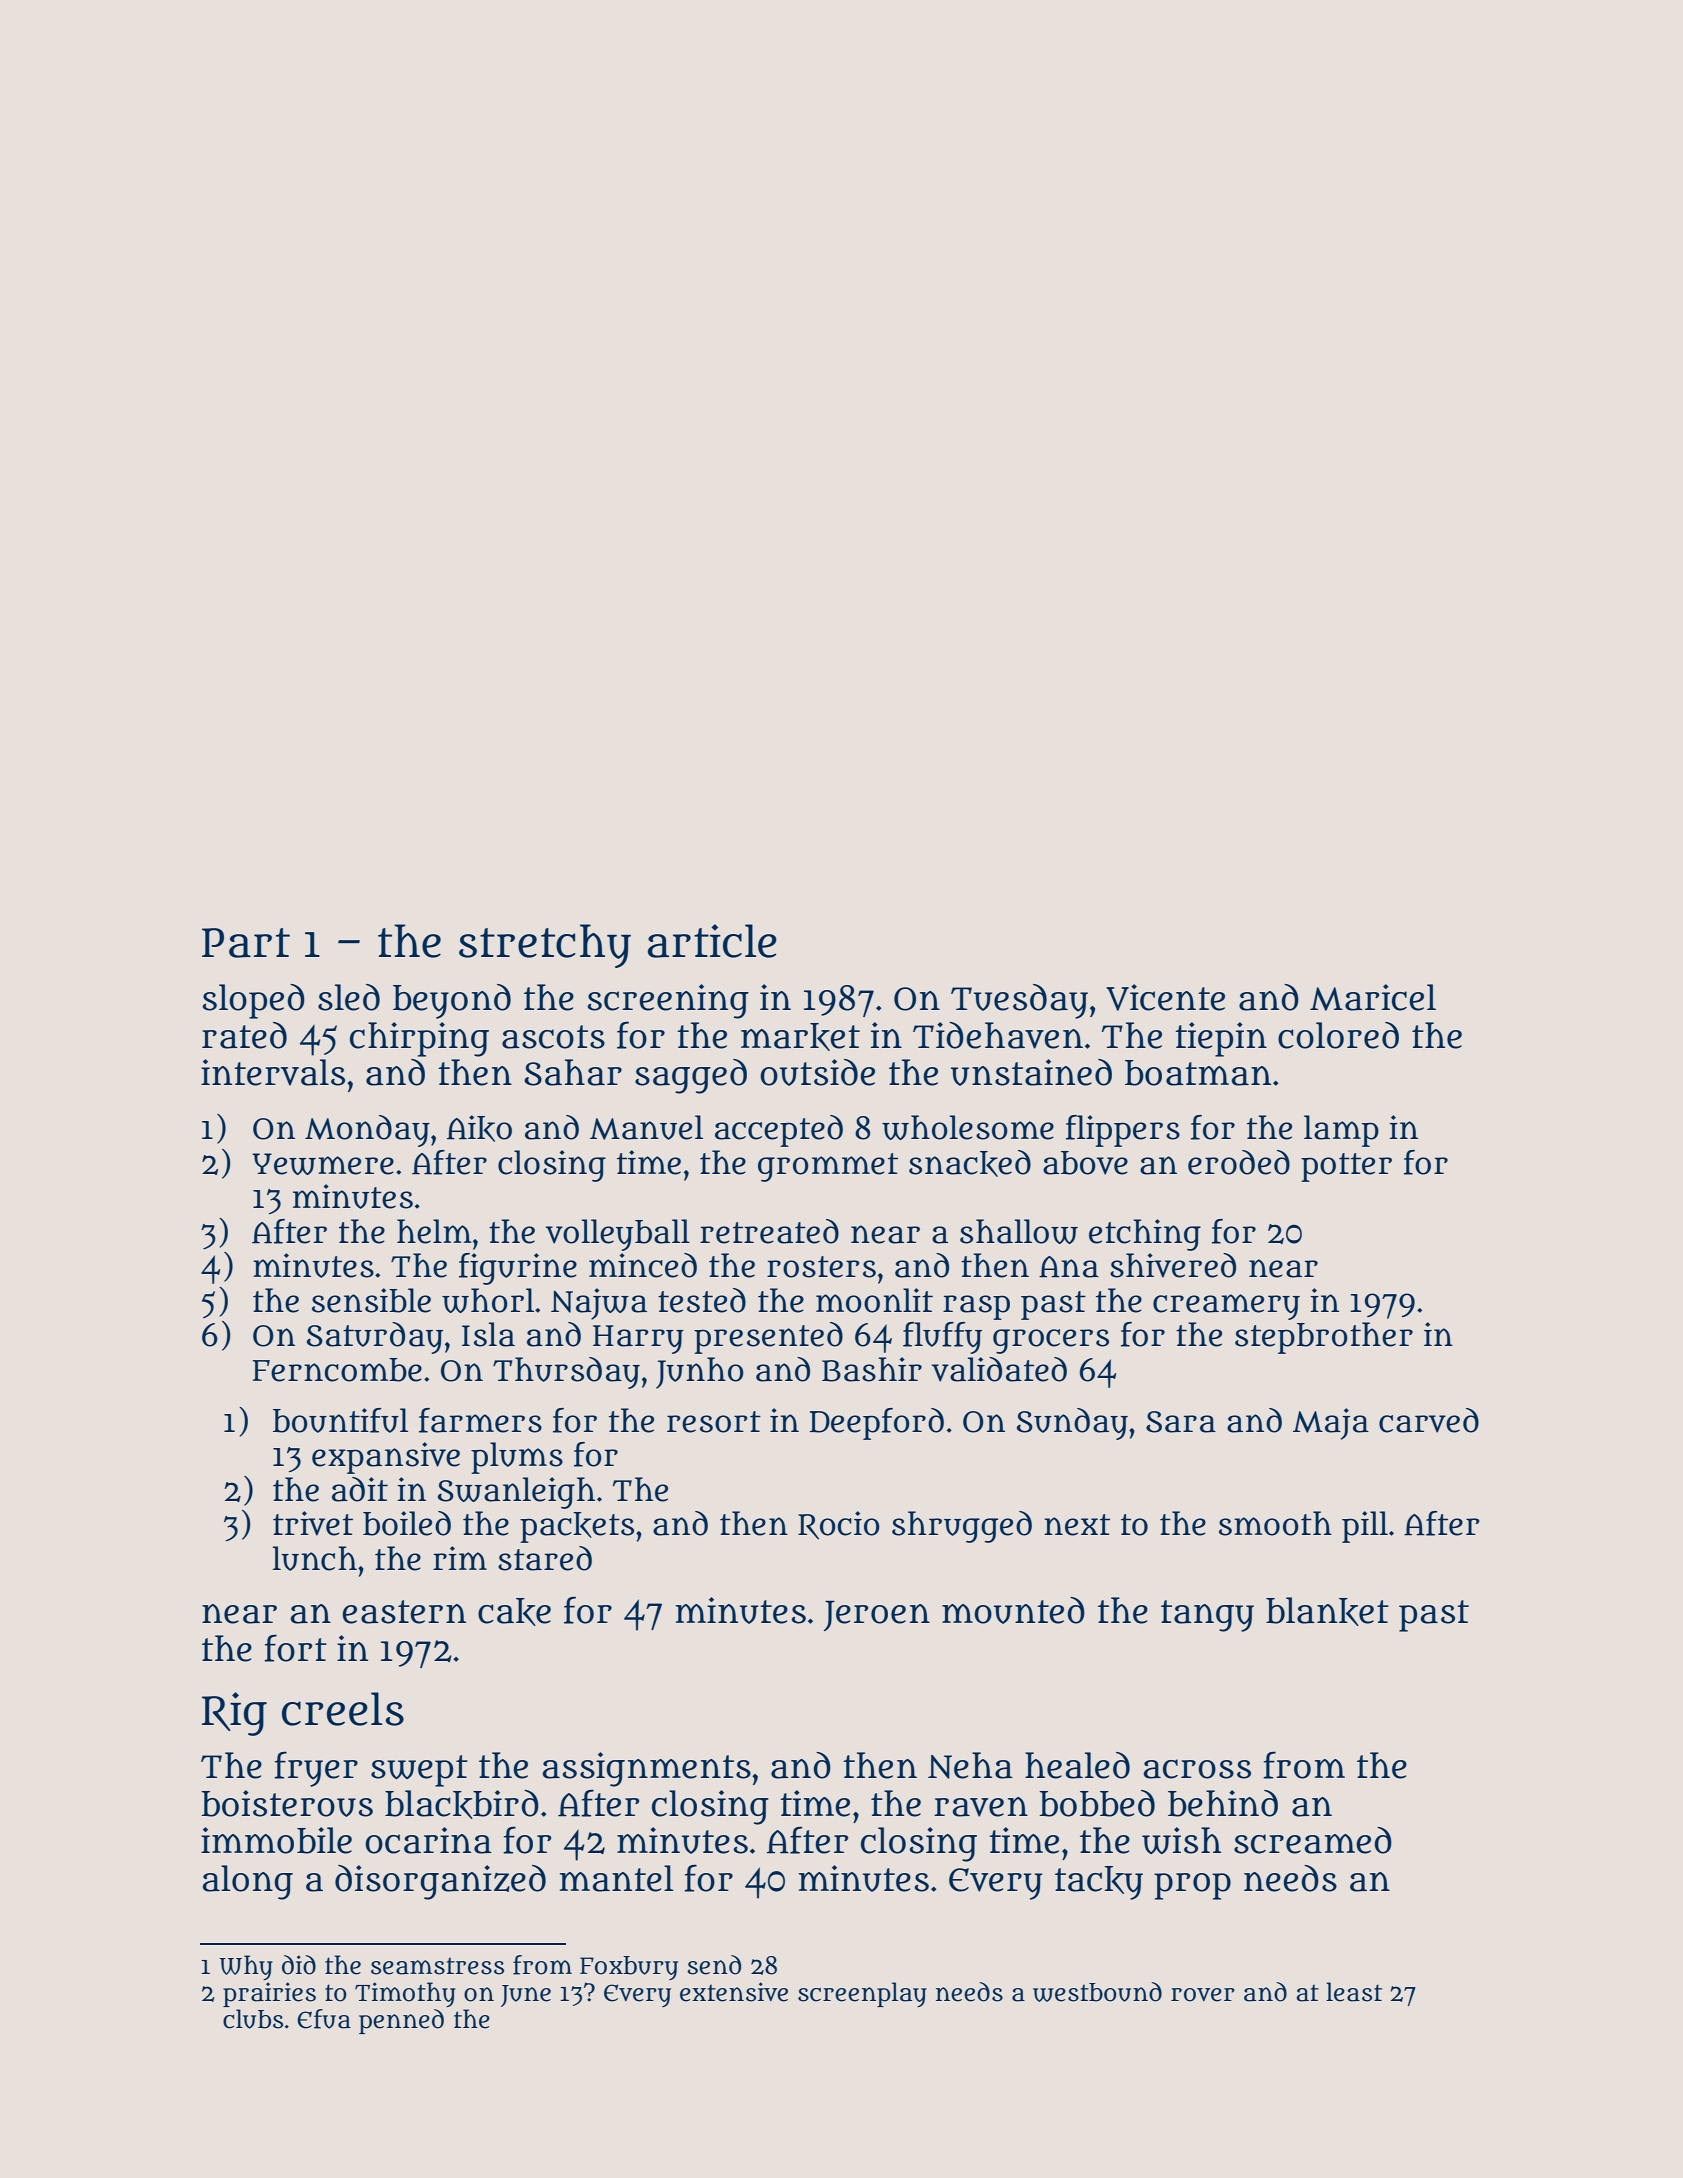 This image has height=2178, width=1683. What do you see at coordinates (246, 943) in the image?
I see `Part` at bounding box center [246, 943].
